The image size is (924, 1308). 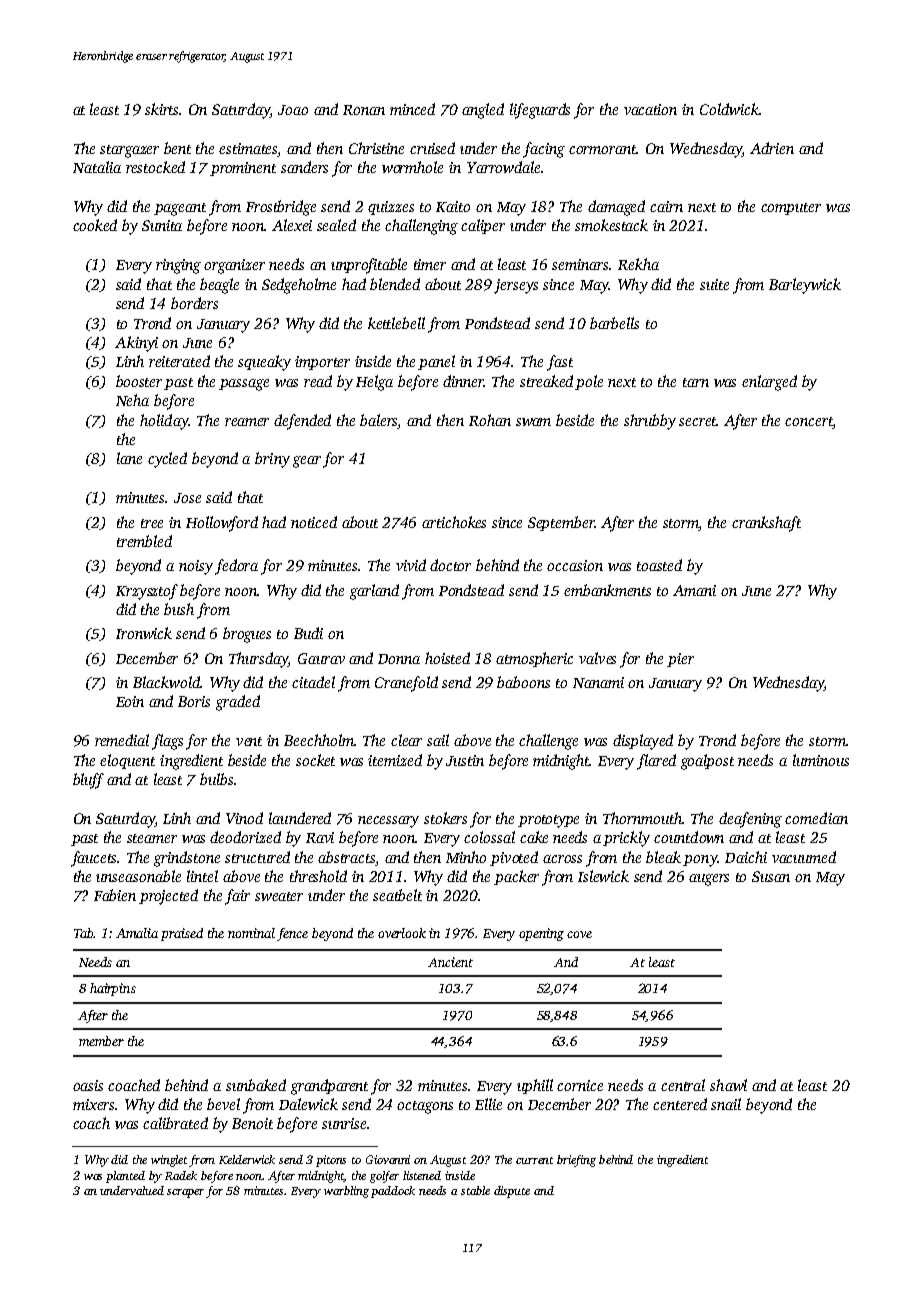 What do you see at coordinates (152, 838) in the image?
I see `steamer` at bounding box center [152, 838].
